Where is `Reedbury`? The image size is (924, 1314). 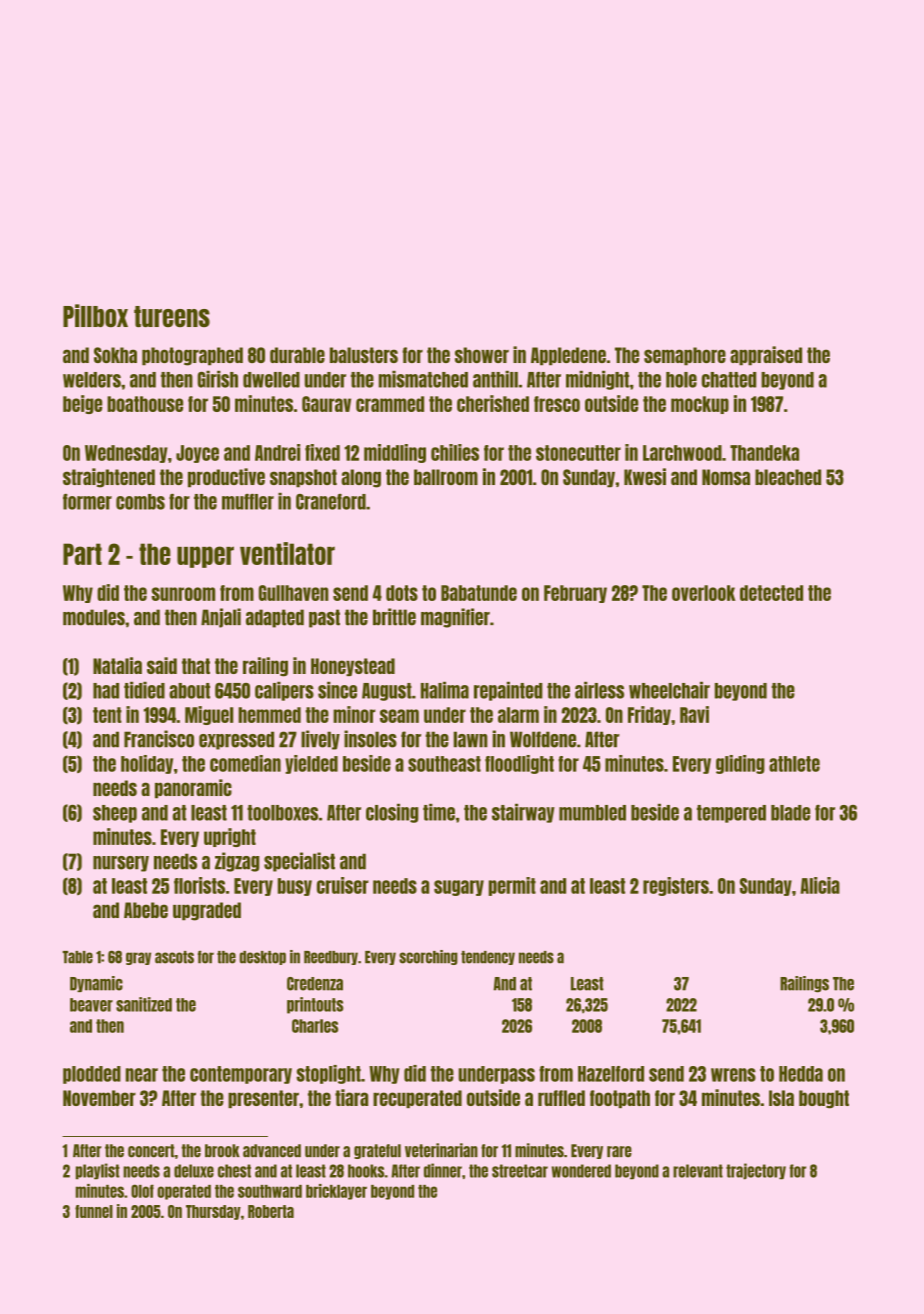
Reedbury is located at coordinates (331, 958).
